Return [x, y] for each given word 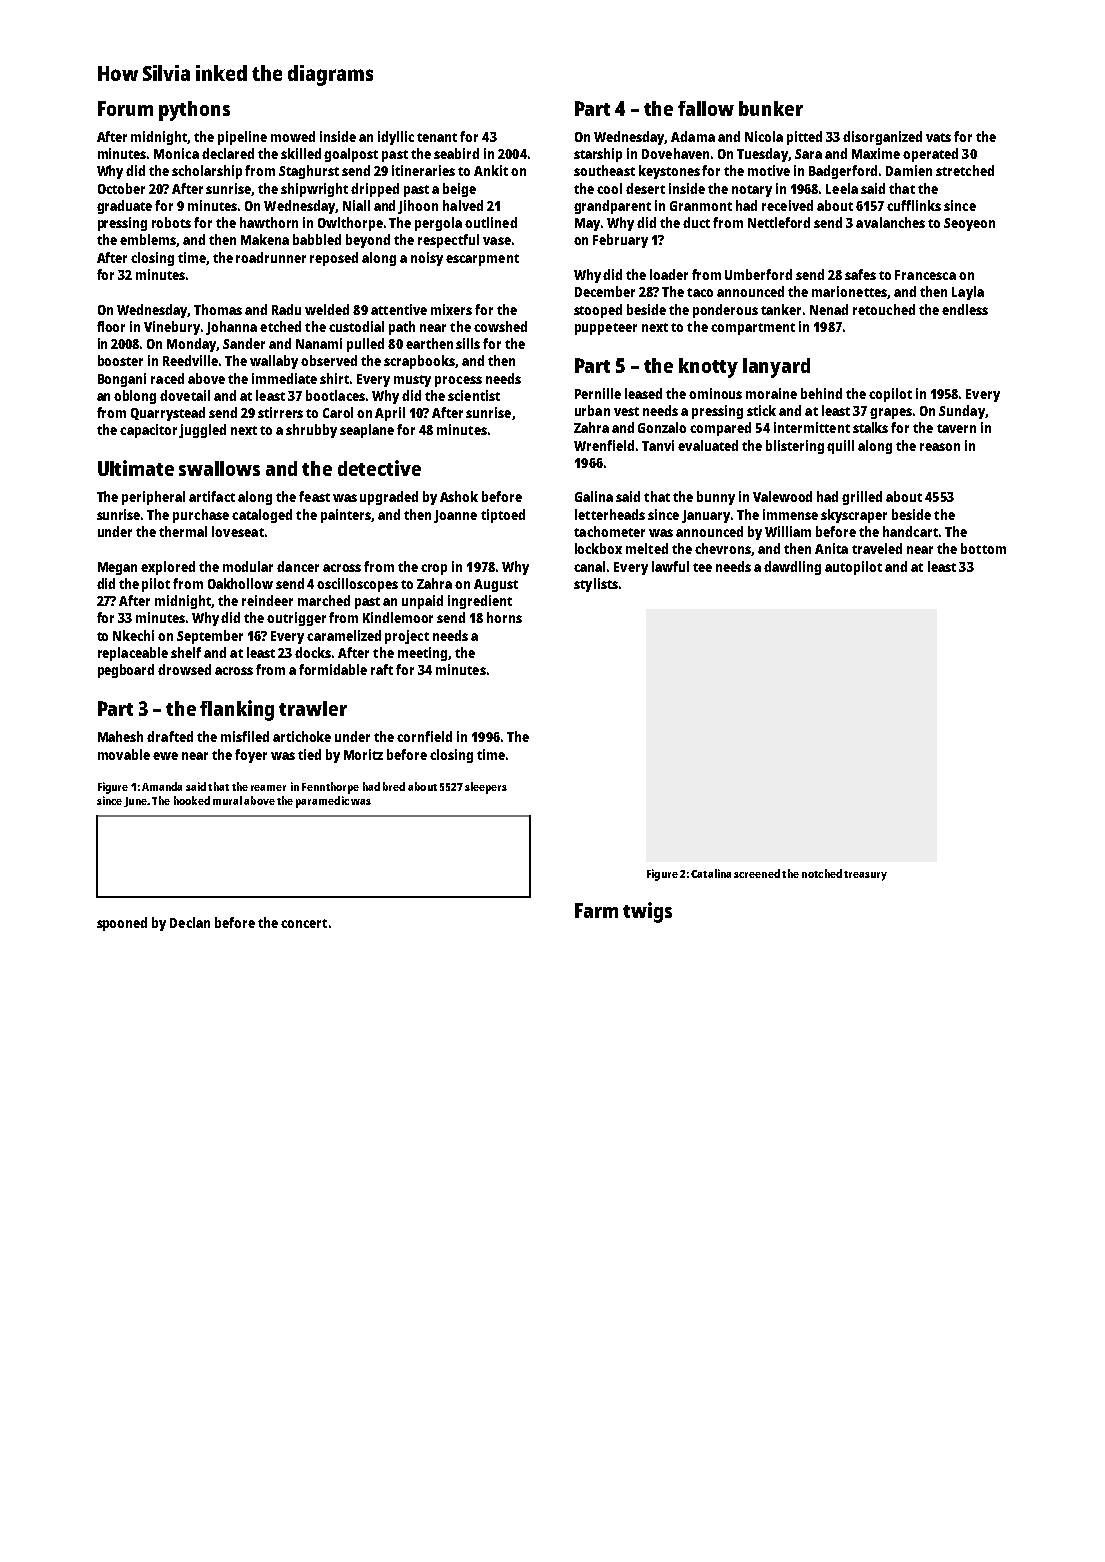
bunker [771, 108]
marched [324, 600]
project [407, 637]
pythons [194, 111]
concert [304, 923]
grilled [862, 498]
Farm [596, 910]
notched [822, 873]
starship [598, 155]
